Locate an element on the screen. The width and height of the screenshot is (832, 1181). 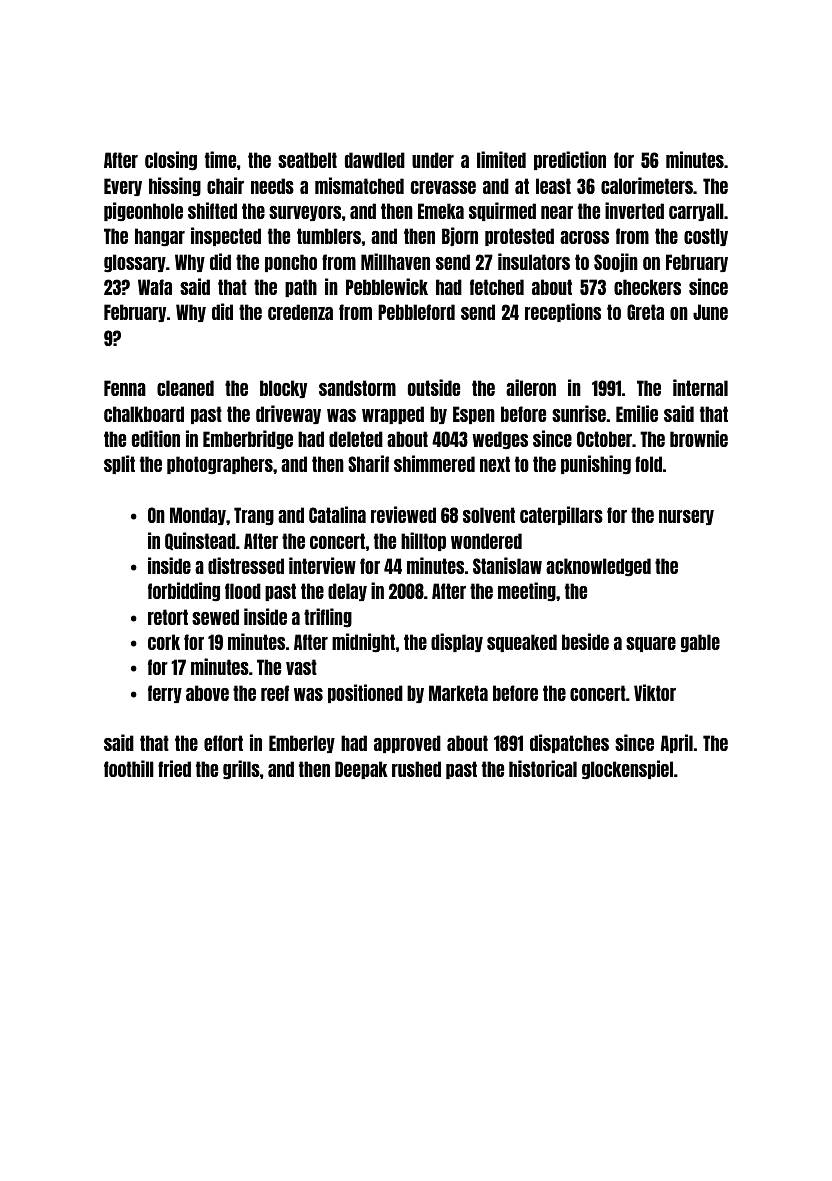
Emberbridge is located at coordinates (248, 439).
